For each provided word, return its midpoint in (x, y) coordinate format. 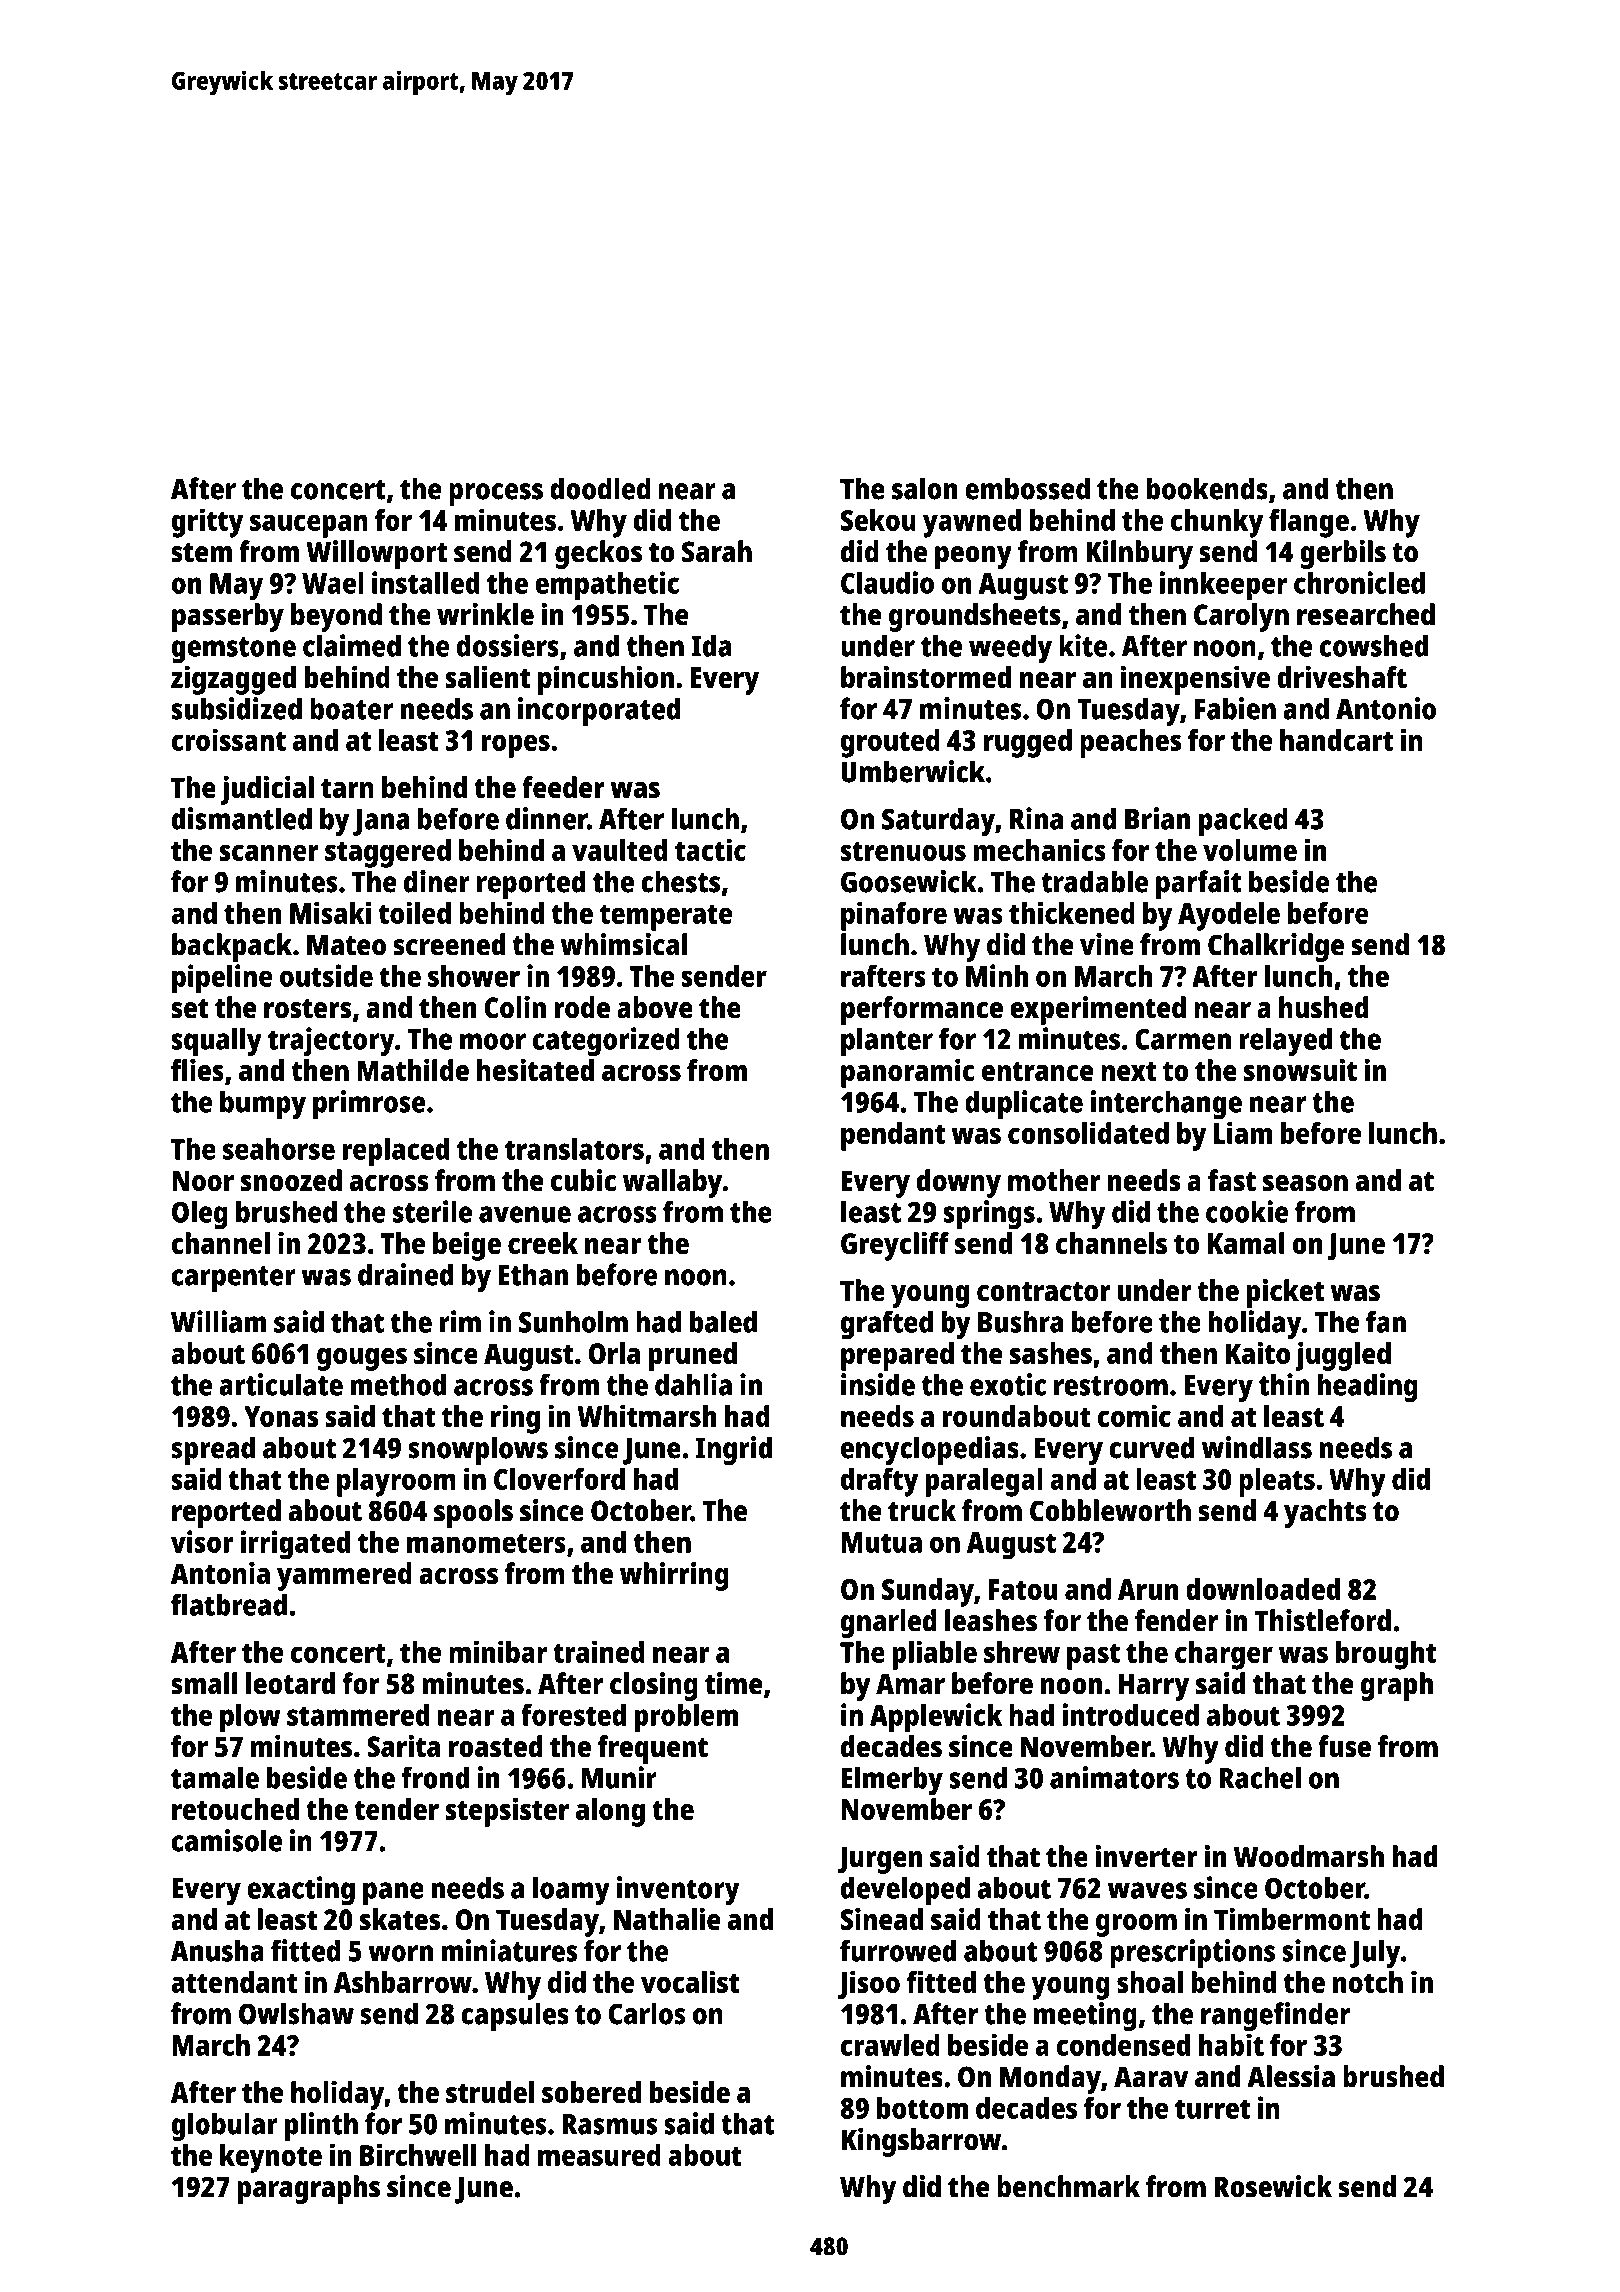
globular (225, 2126)
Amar (910, 1684)
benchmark (1068, 2186)
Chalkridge (1276, 947)
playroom (396, 1482)
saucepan (309, 526)
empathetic (607, 586)
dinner (546, 818)
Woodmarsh (1309, 1856)
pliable (934, 1655)
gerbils (1343, 554)
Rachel (1260, 1777)
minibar (498, 1651)
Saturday (938, 821)
